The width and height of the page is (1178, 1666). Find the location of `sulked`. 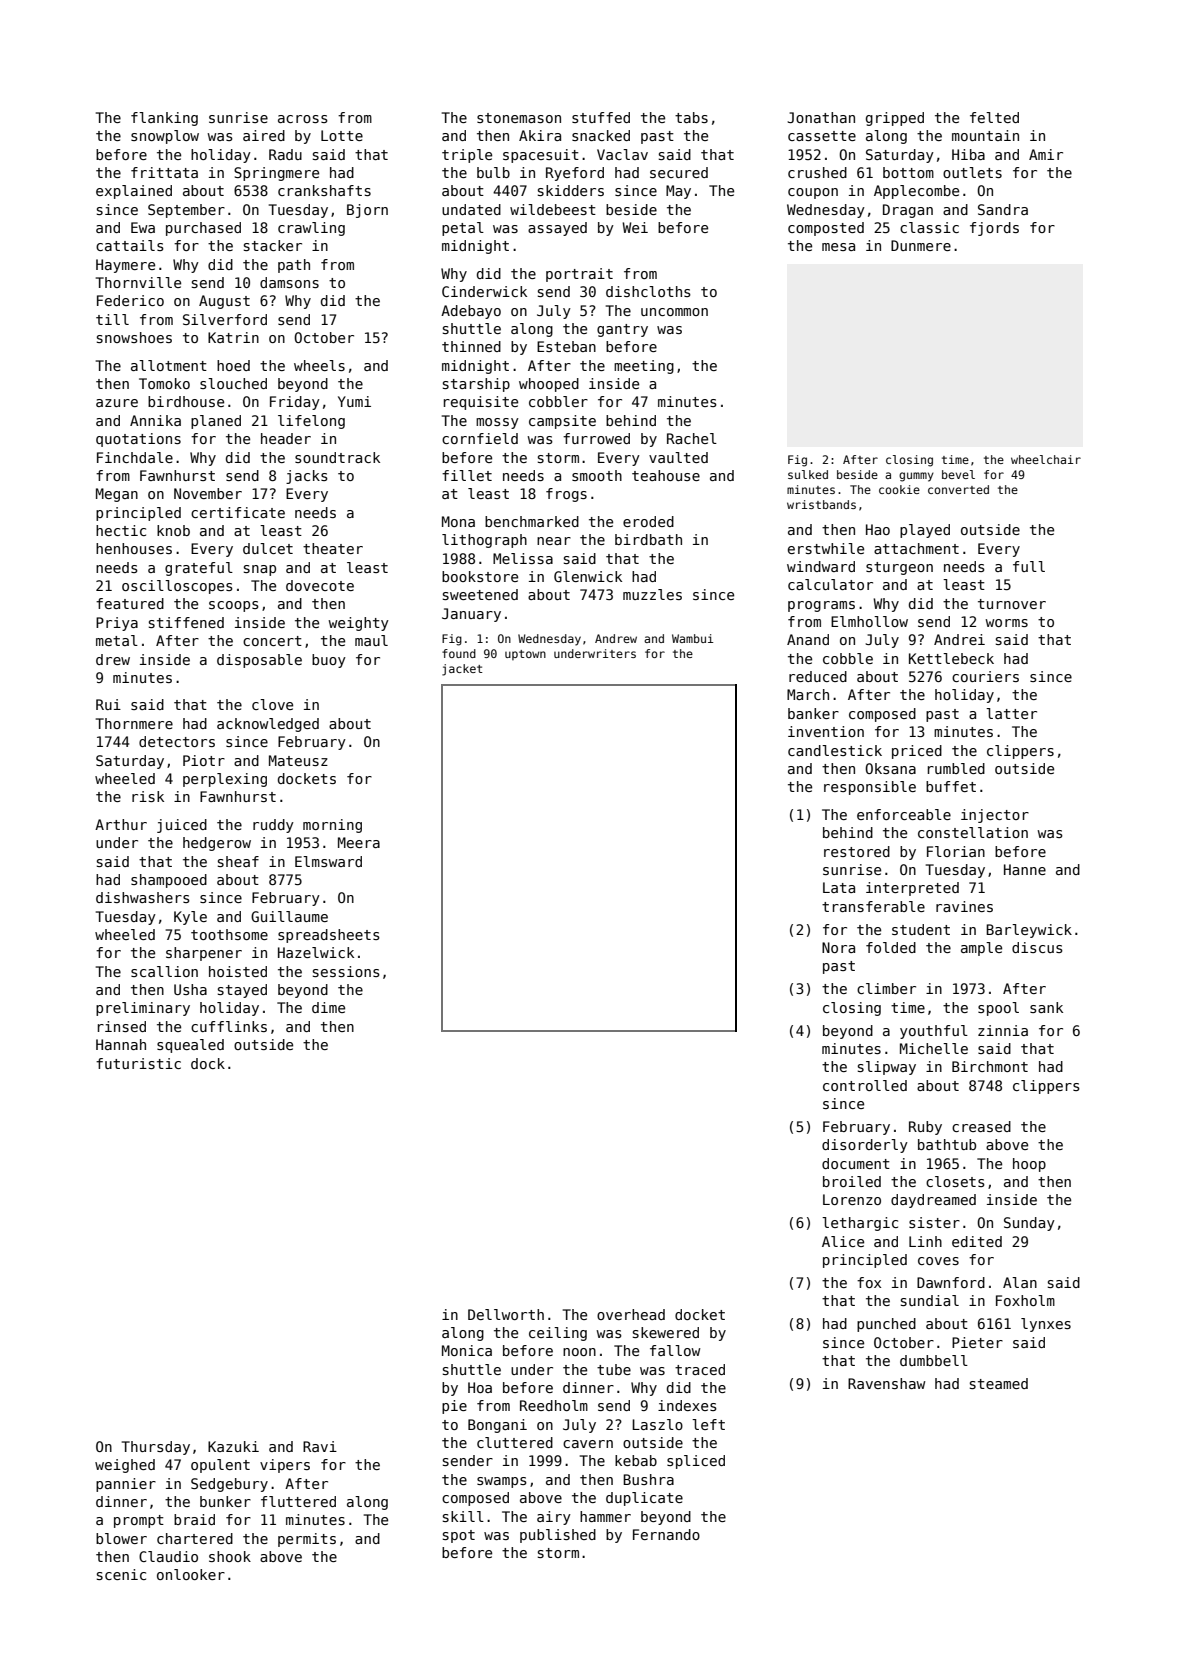

sulked is located at coordinates (808, 474).
